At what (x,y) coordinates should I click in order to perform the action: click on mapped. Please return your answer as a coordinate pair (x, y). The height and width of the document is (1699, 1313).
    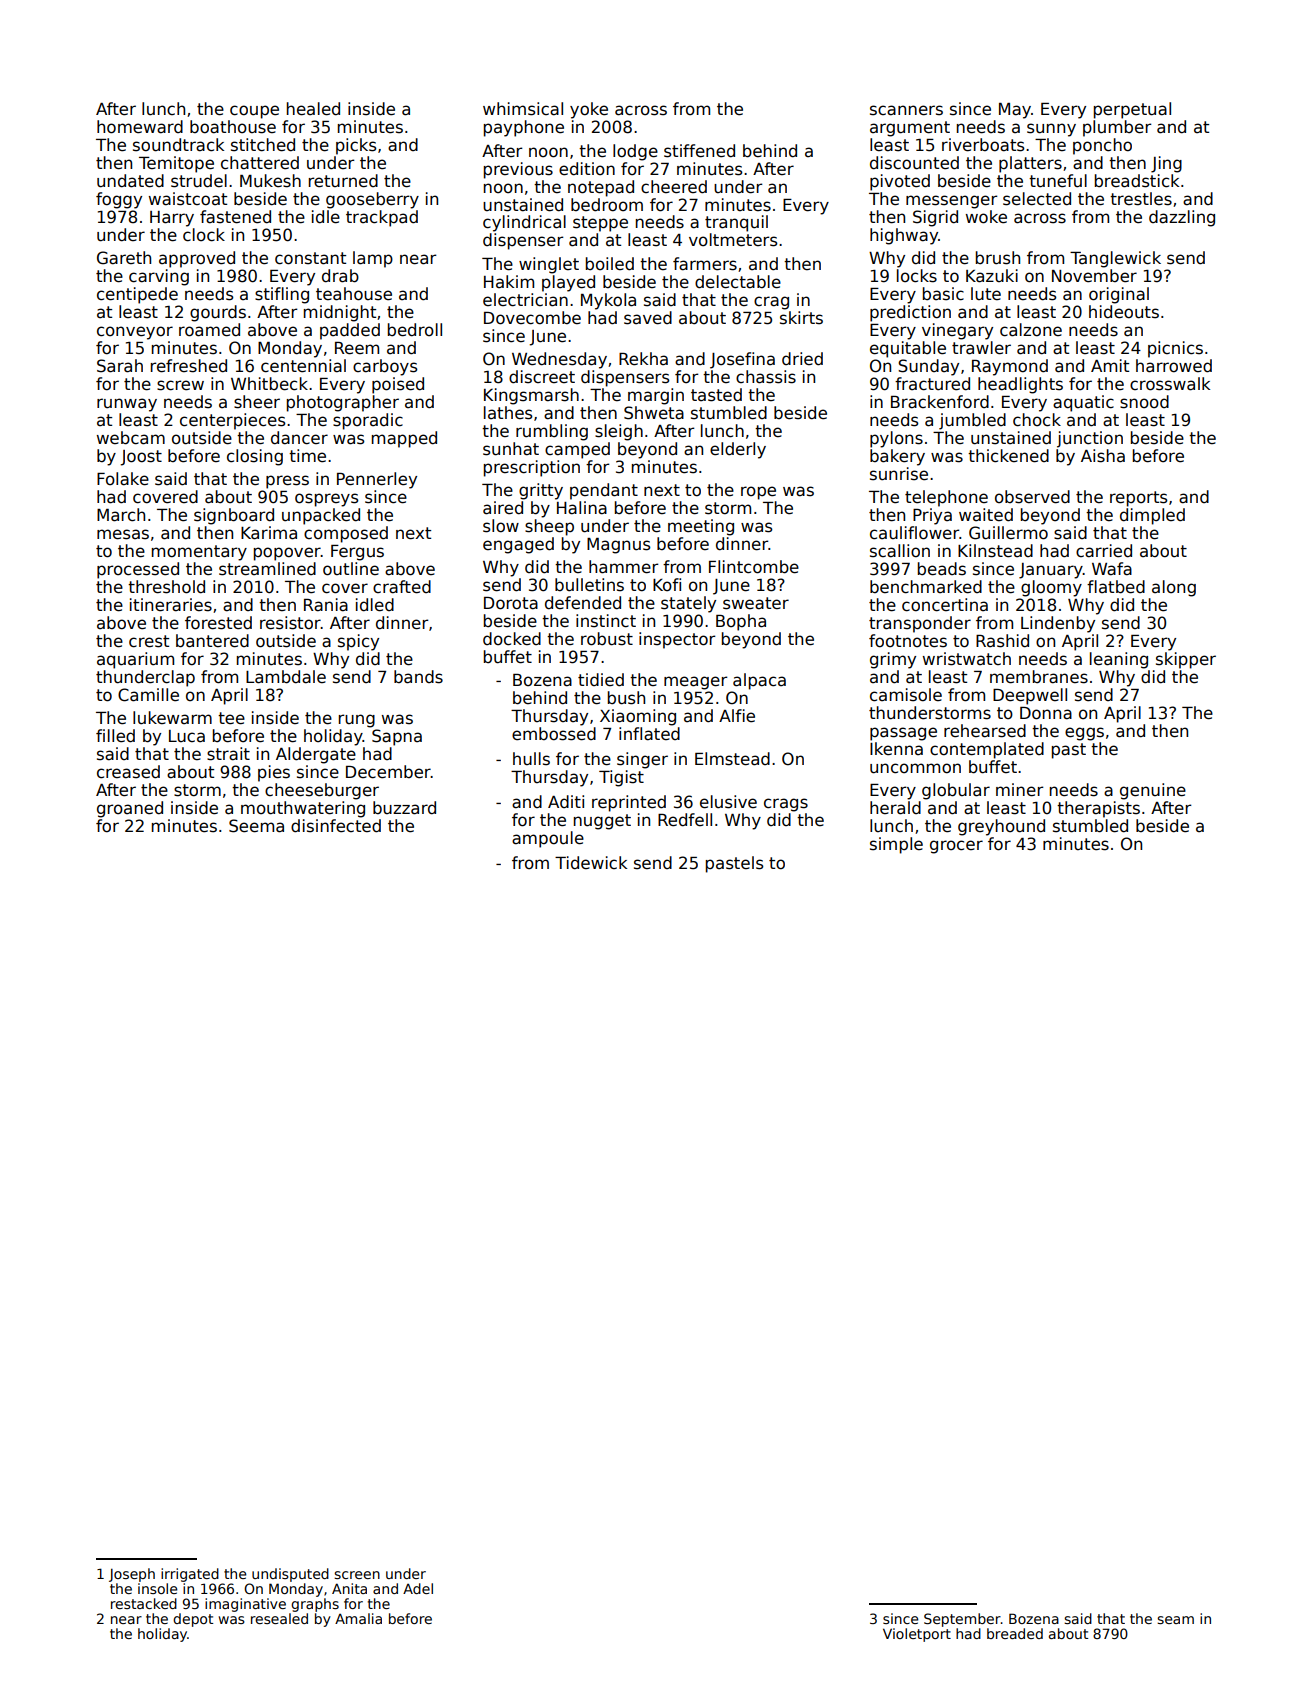
    Looking at the image, I should click on (404, 439).
